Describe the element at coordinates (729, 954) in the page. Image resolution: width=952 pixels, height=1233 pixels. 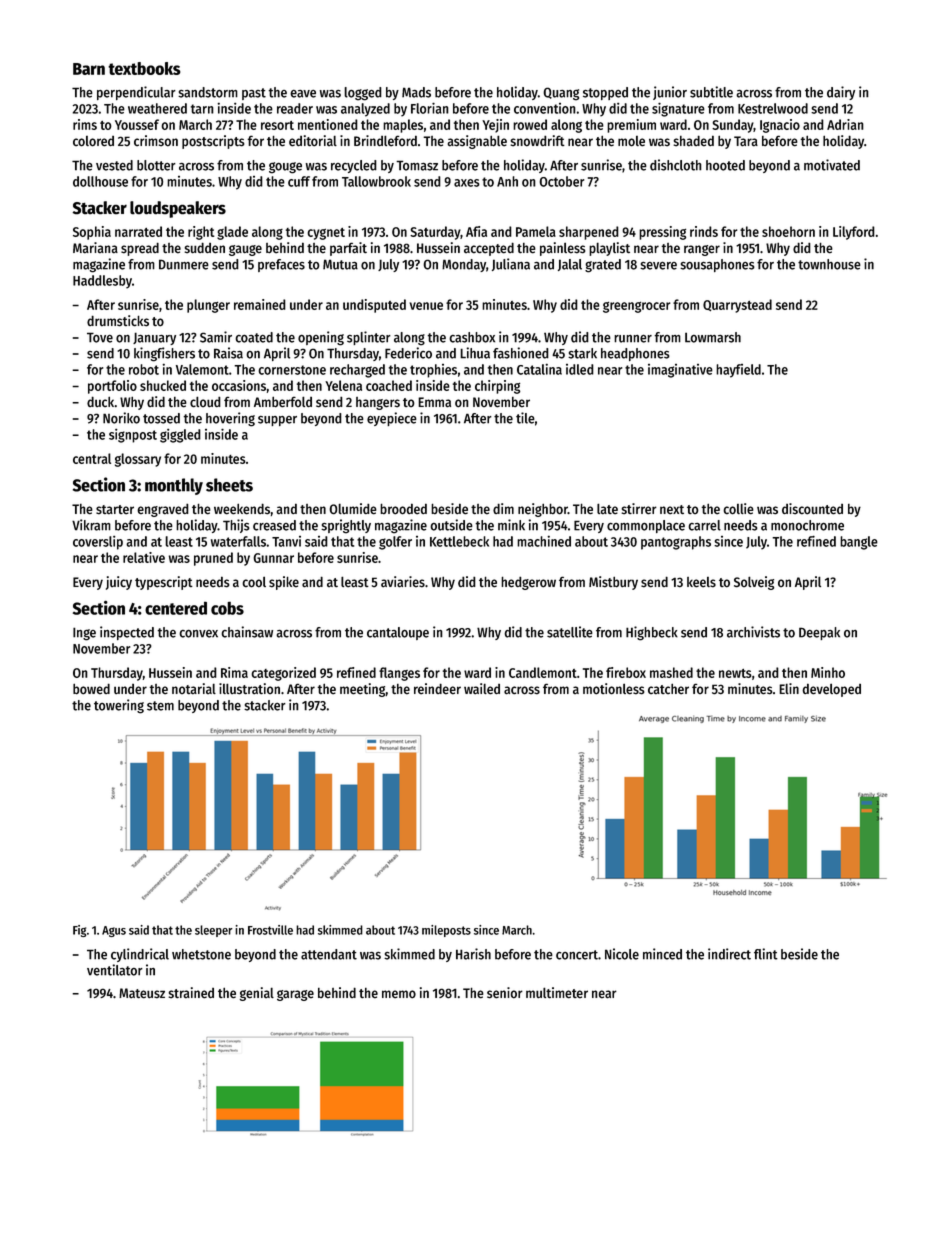
I see `indirect` at that location.
